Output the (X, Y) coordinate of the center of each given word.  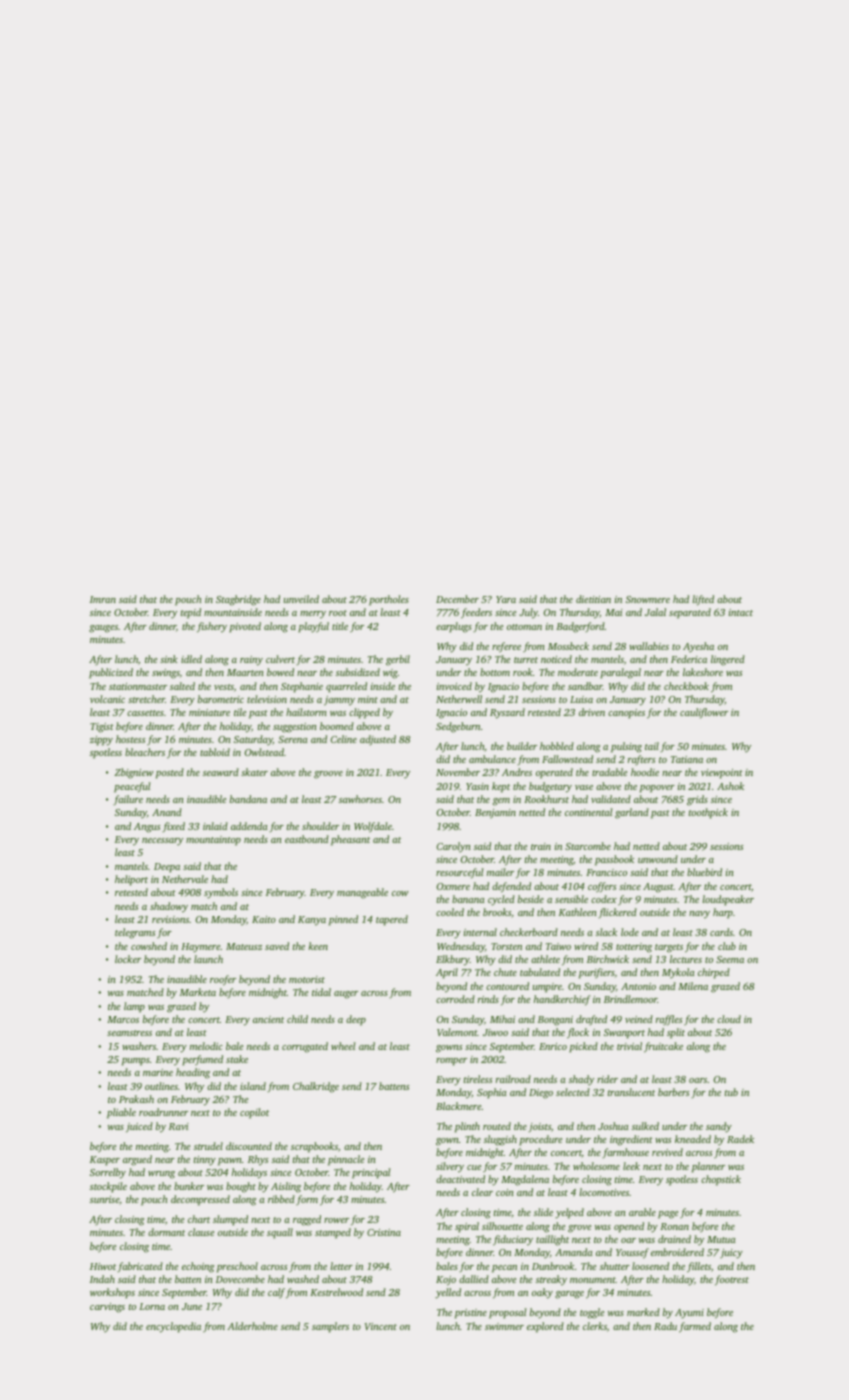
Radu (665, 1326)
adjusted (378, 740)
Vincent (381, 1326)
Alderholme (252, 1326)
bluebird (704, 872)
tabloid (215, 752)
